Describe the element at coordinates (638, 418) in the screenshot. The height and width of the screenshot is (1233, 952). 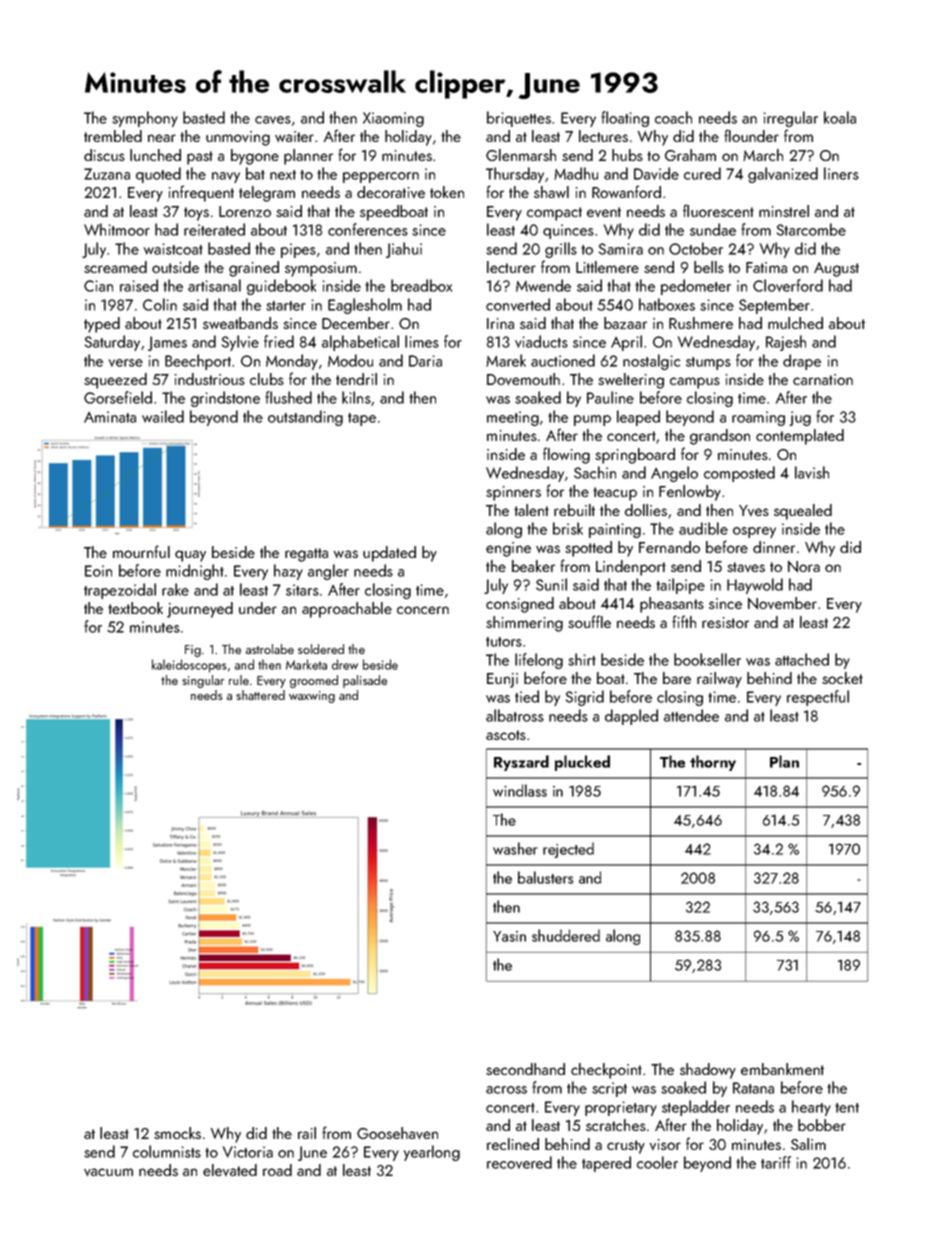
I see `leaped` at that location.
